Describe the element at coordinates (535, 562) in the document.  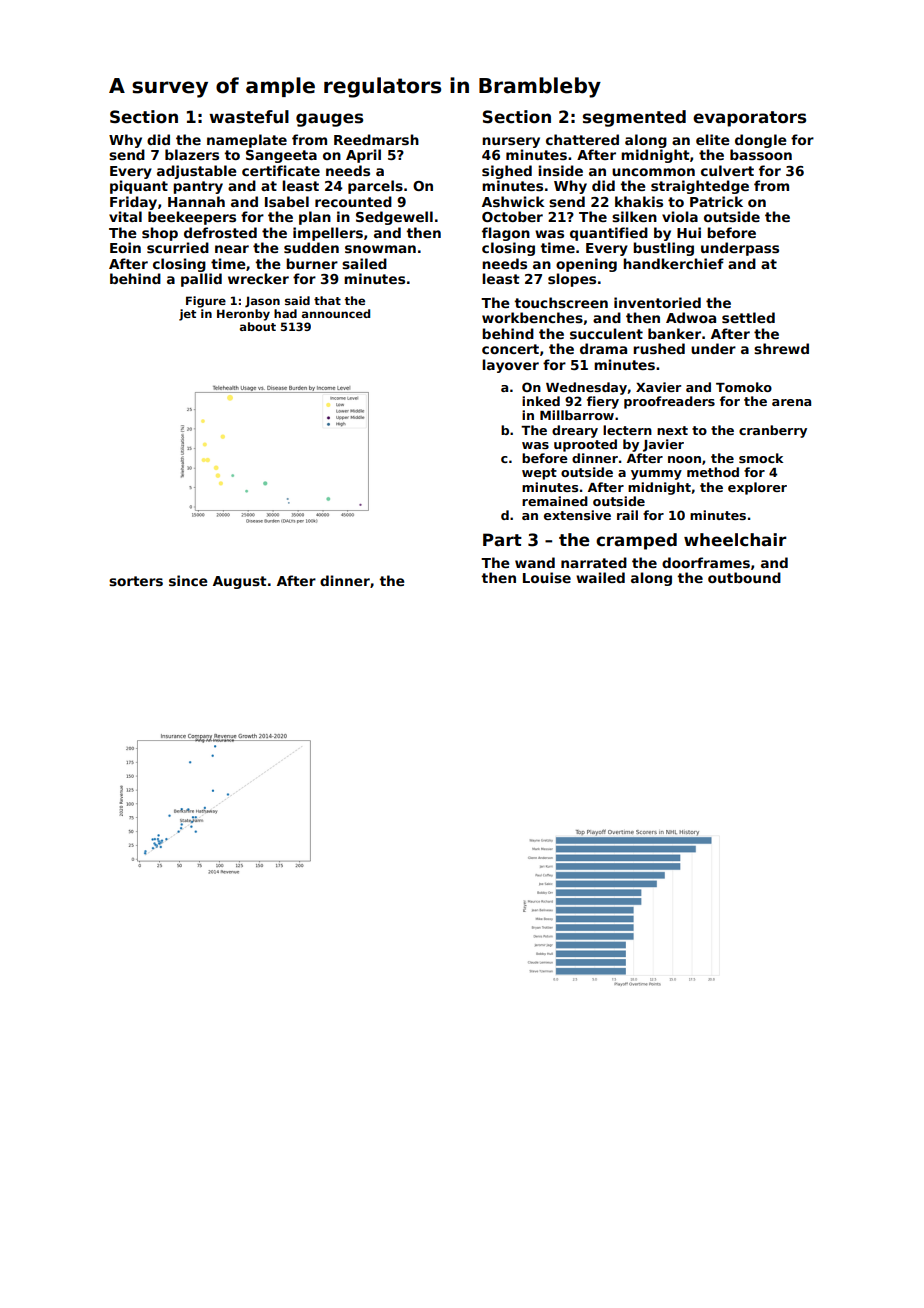
I see `wand` at that location.
